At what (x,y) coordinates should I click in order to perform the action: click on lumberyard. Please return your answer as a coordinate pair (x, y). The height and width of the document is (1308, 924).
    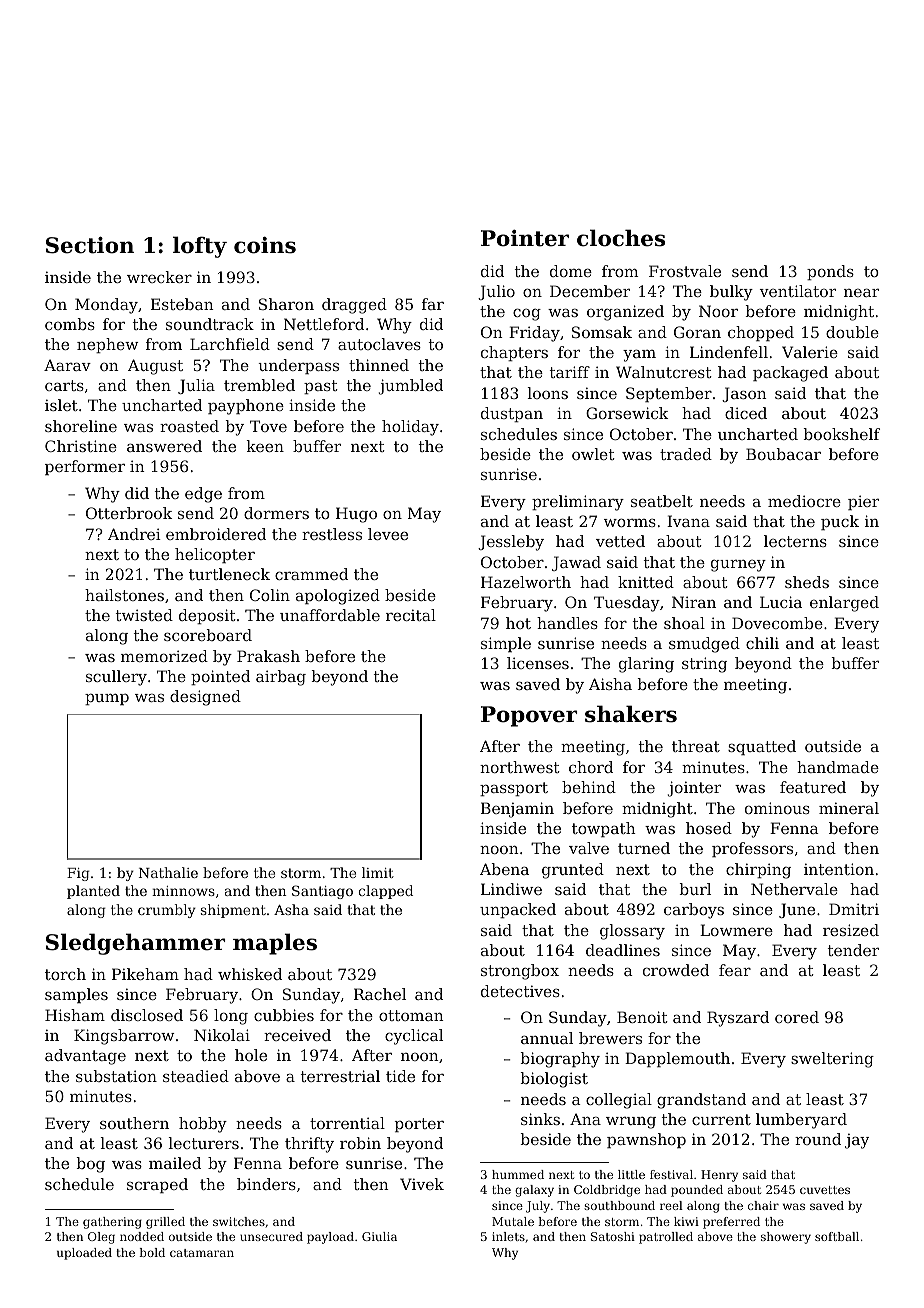
    Looking at the image, I should click on (801, 1121).
